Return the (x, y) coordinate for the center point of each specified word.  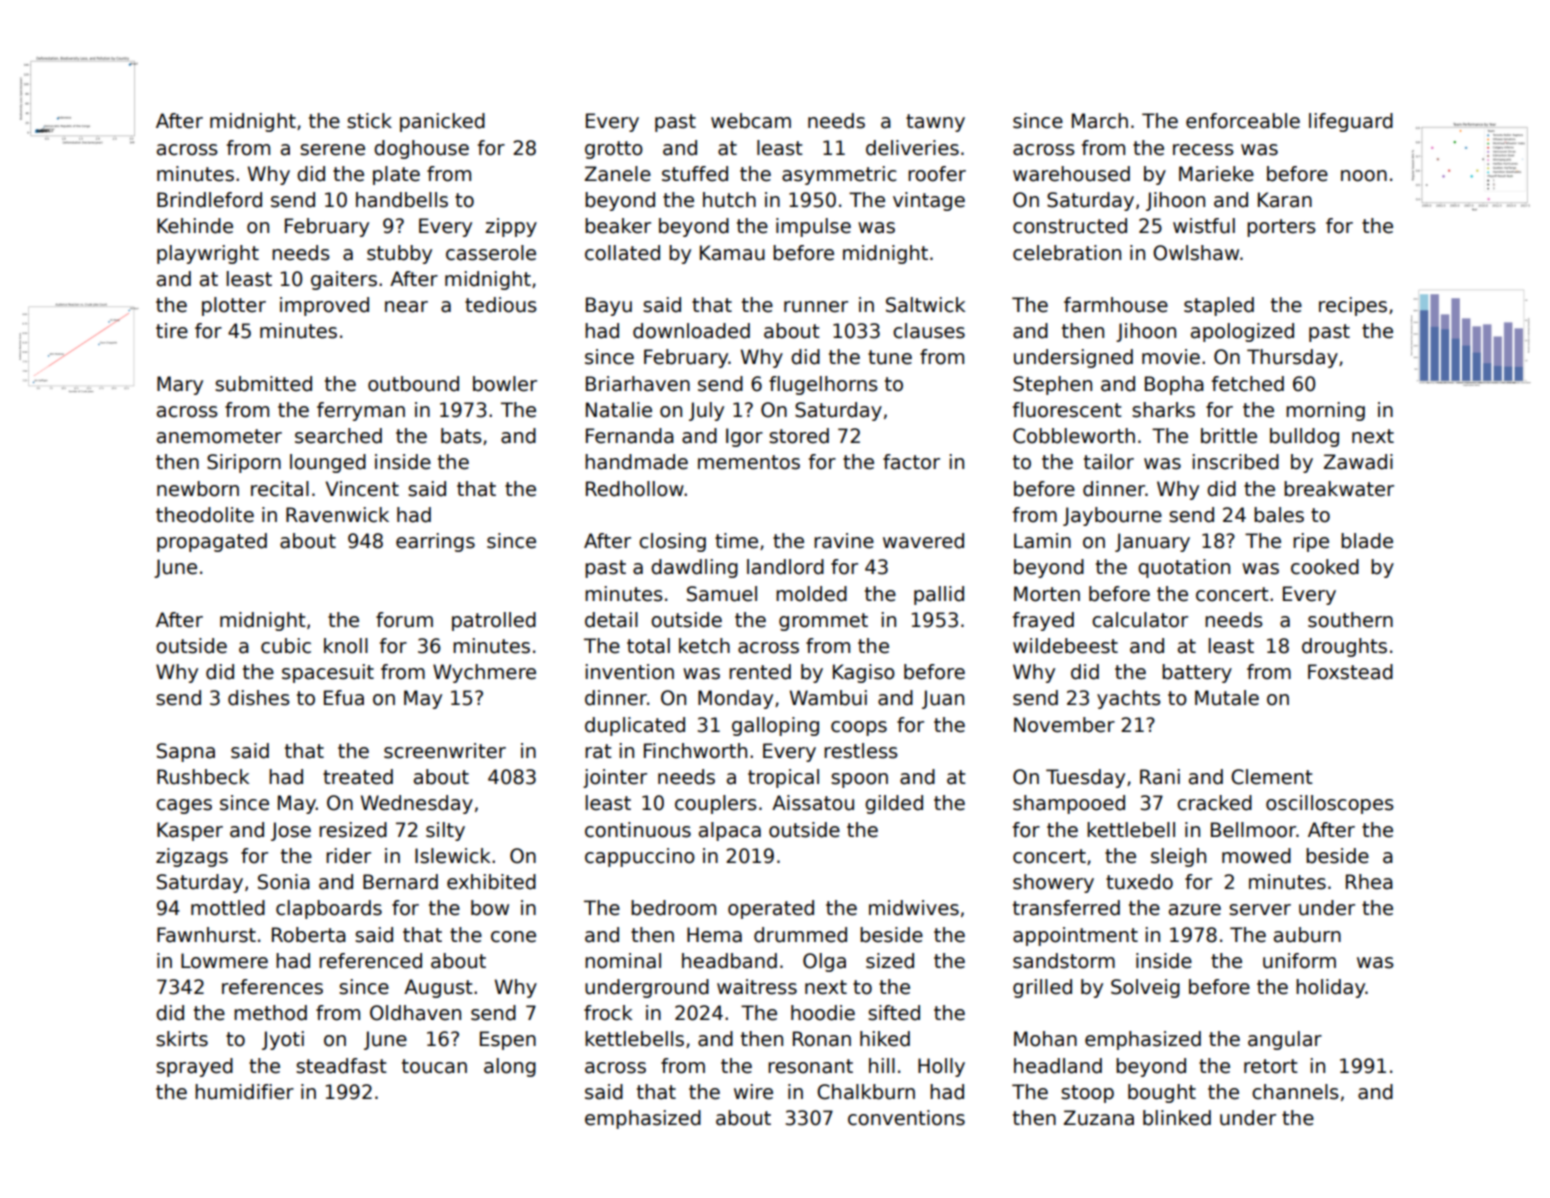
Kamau (732, 253)
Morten (1047, 594)
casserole (491, 253)
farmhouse (1116, 305)
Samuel (722, 594)
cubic (286, 646)
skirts (182, 1039)
